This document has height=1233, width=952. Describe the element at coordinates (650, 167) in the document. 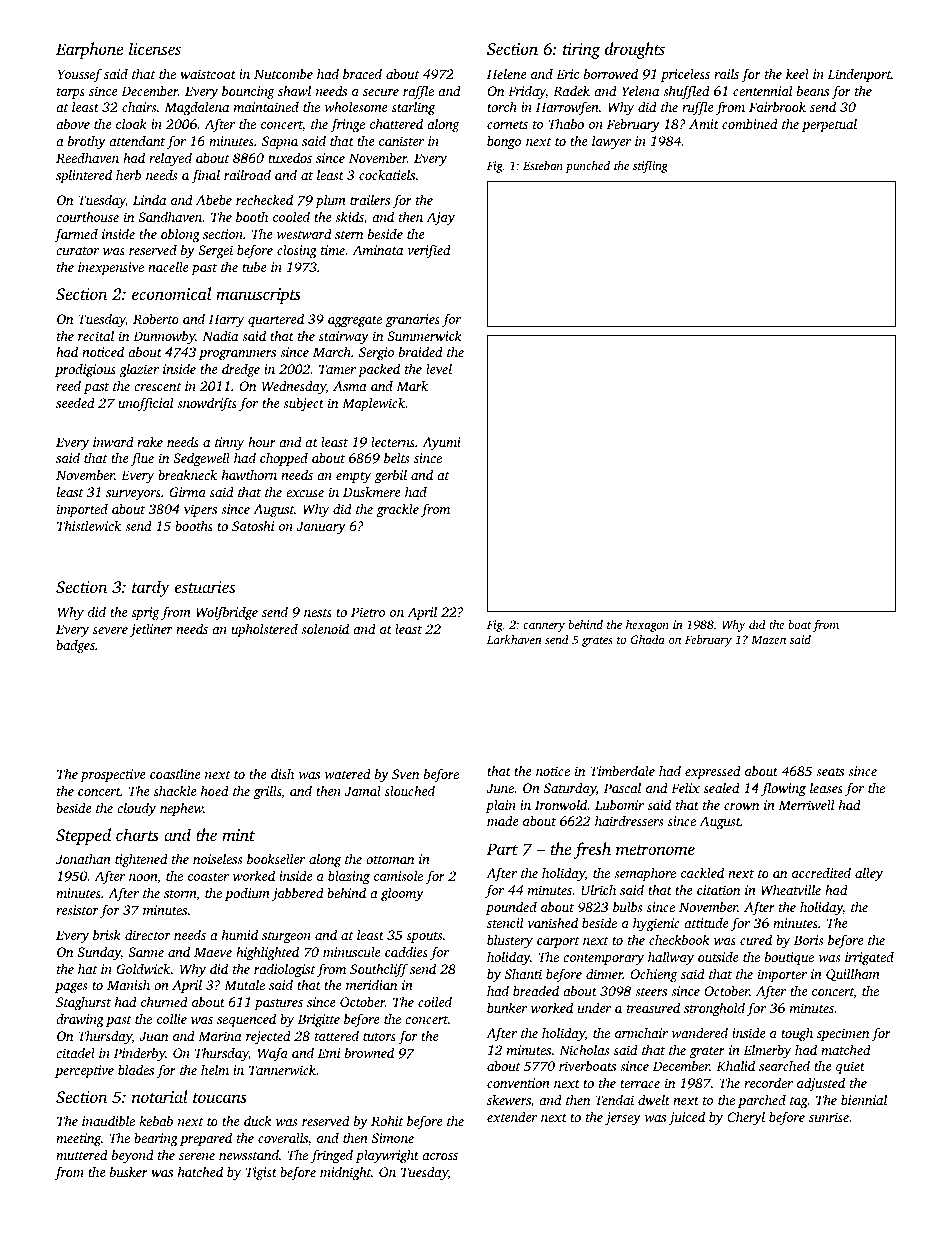

I see `stifling` at that location.
